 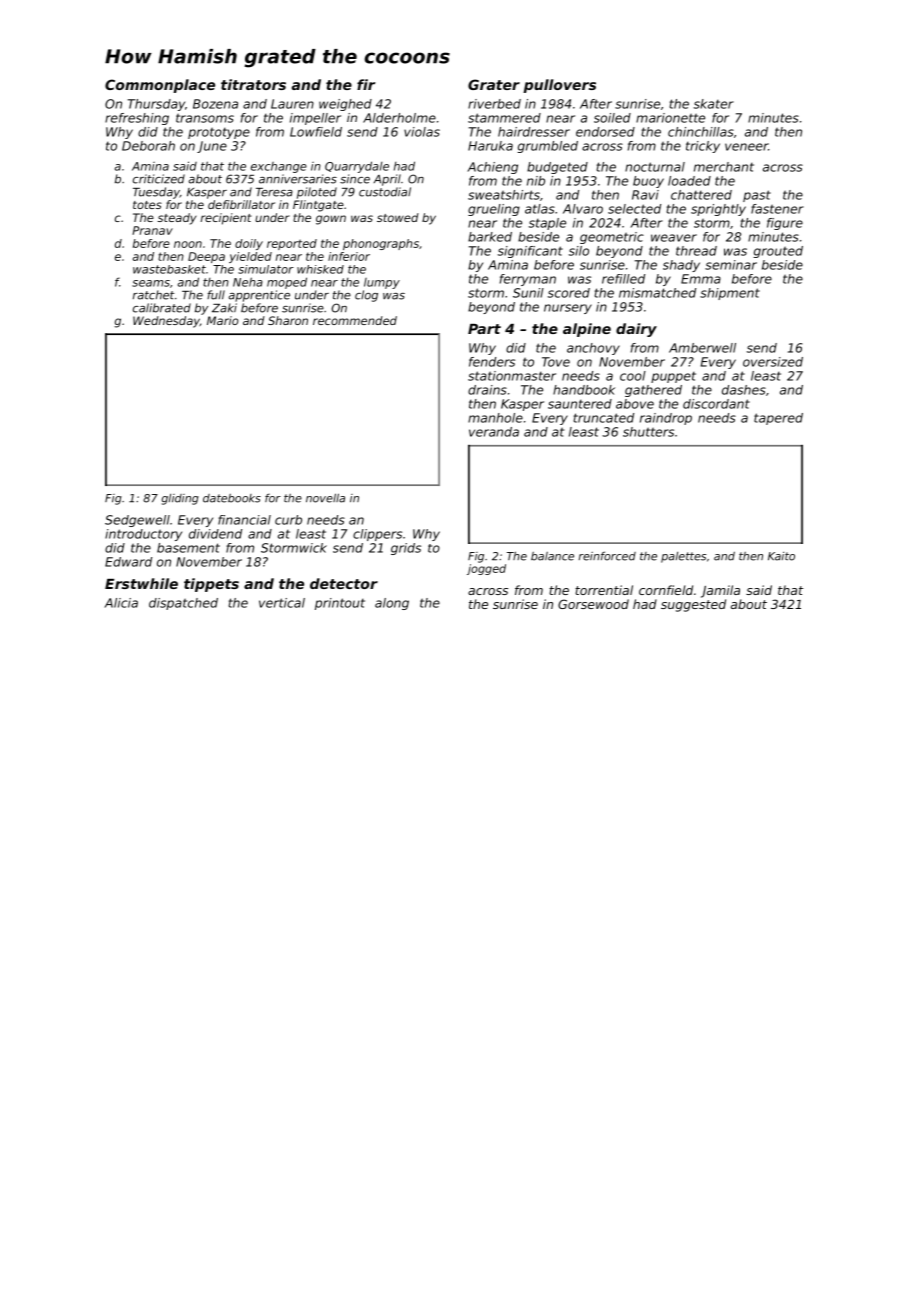 I want to click on shady, so click(x=681, y=266).
